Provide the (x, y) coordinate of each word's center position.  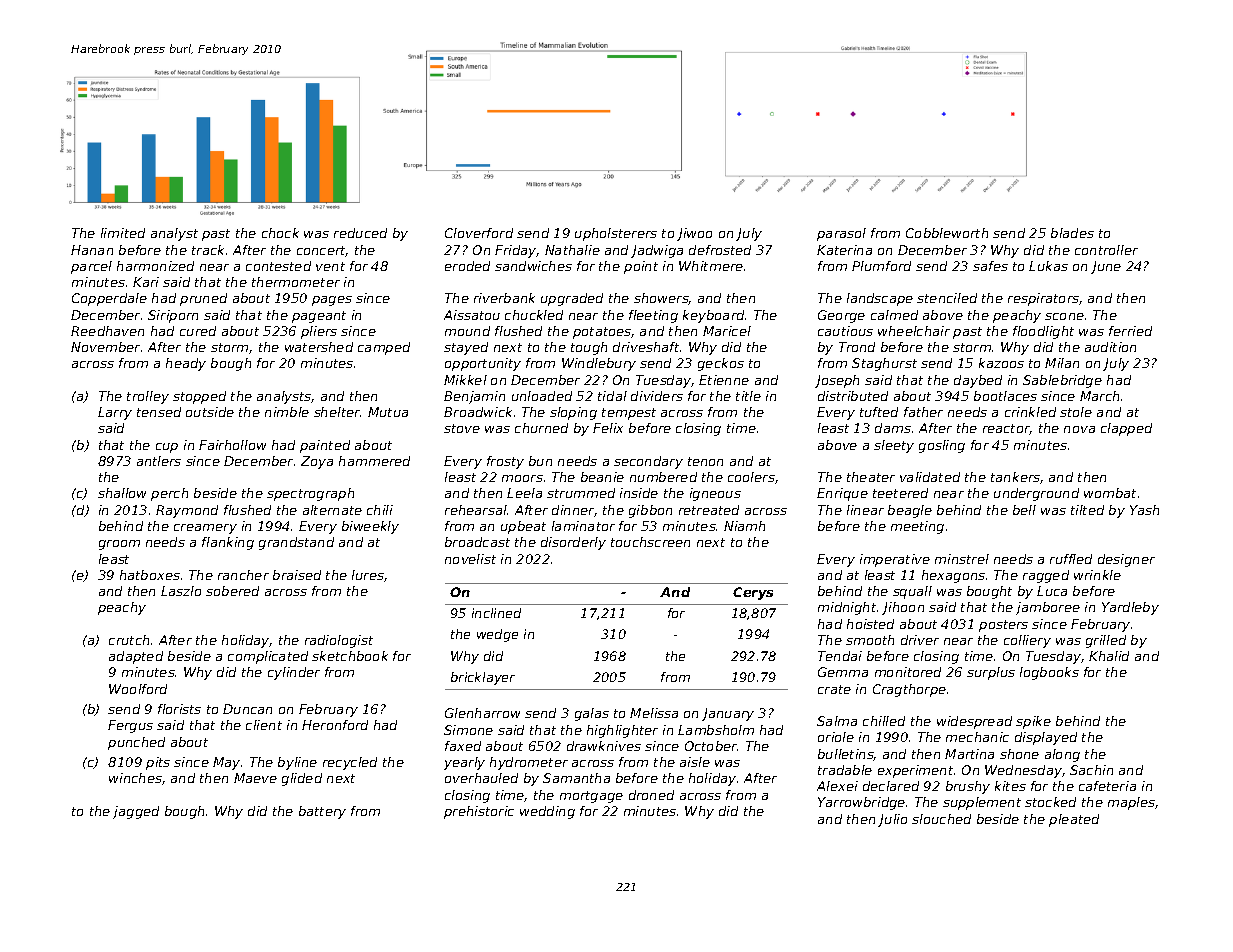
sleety (894, 446)
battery (322, 812)
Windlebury (599, 364)
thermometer (296, 282)
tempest (629, 414)
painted (325, 446)
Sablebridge (1062, 381)
